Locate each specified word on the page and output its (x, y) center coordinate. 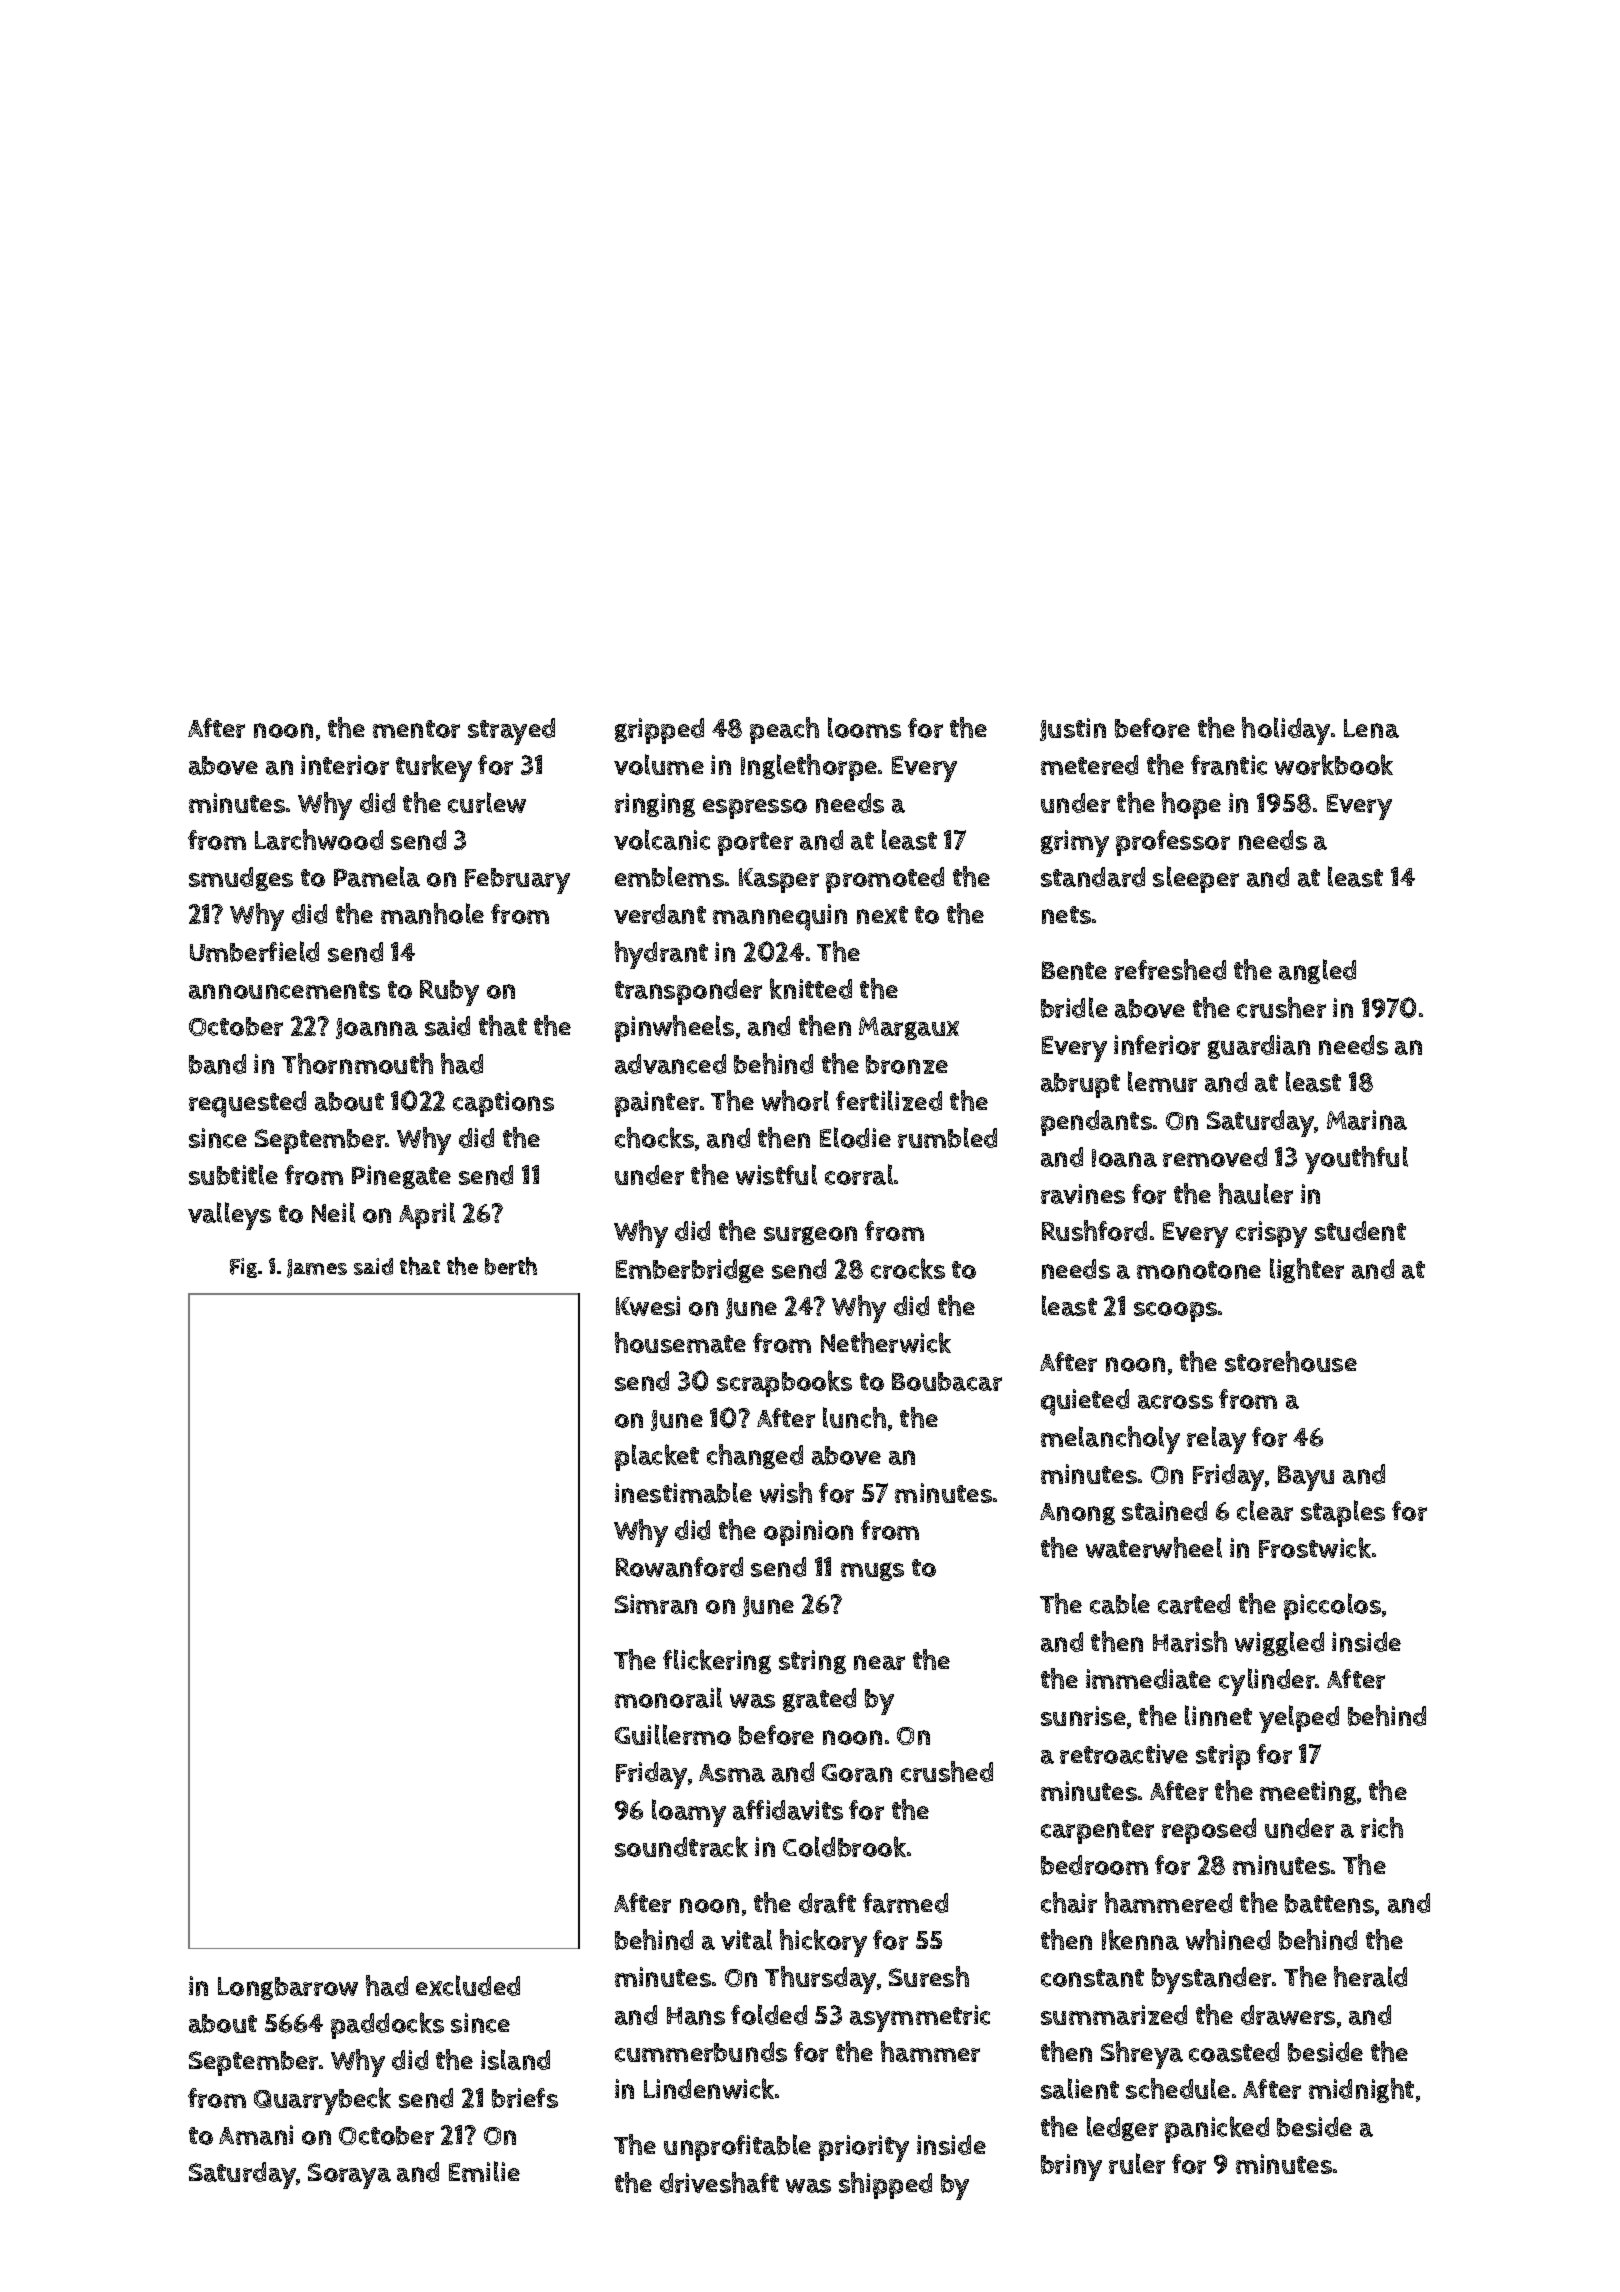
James (317, 1268)
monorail (668, 1697)
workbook (1334, 764)
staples (1343, 1513)
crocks (908, 1268)
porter (755, 844)
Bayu (1306, 1478)
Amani (256, 2135)
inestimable (683, 1492)
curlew (487, 802)
